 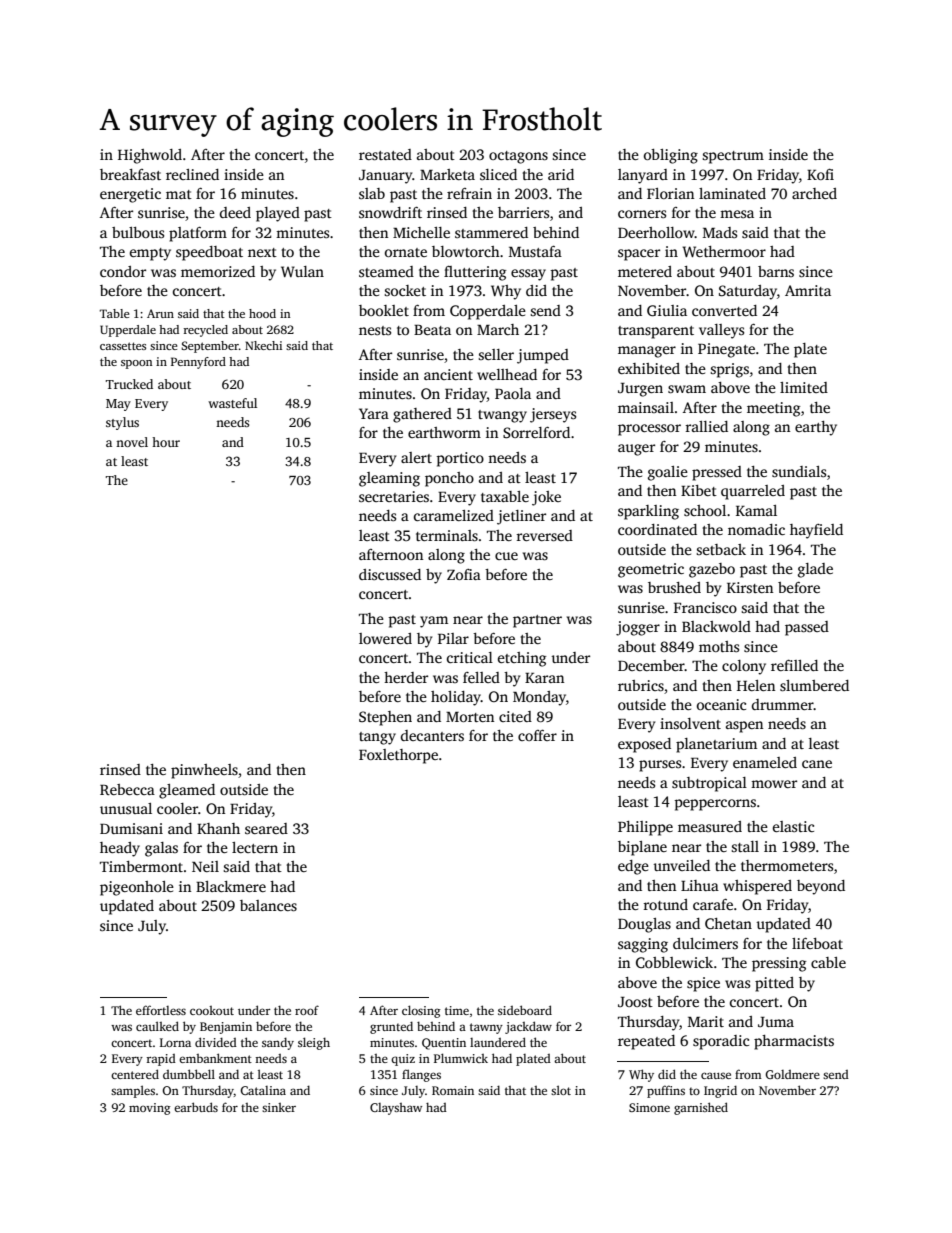 What do you see at coordinates (536, 432) in the document?
I see `Sorrelford` at bounding box center [536, 432].
